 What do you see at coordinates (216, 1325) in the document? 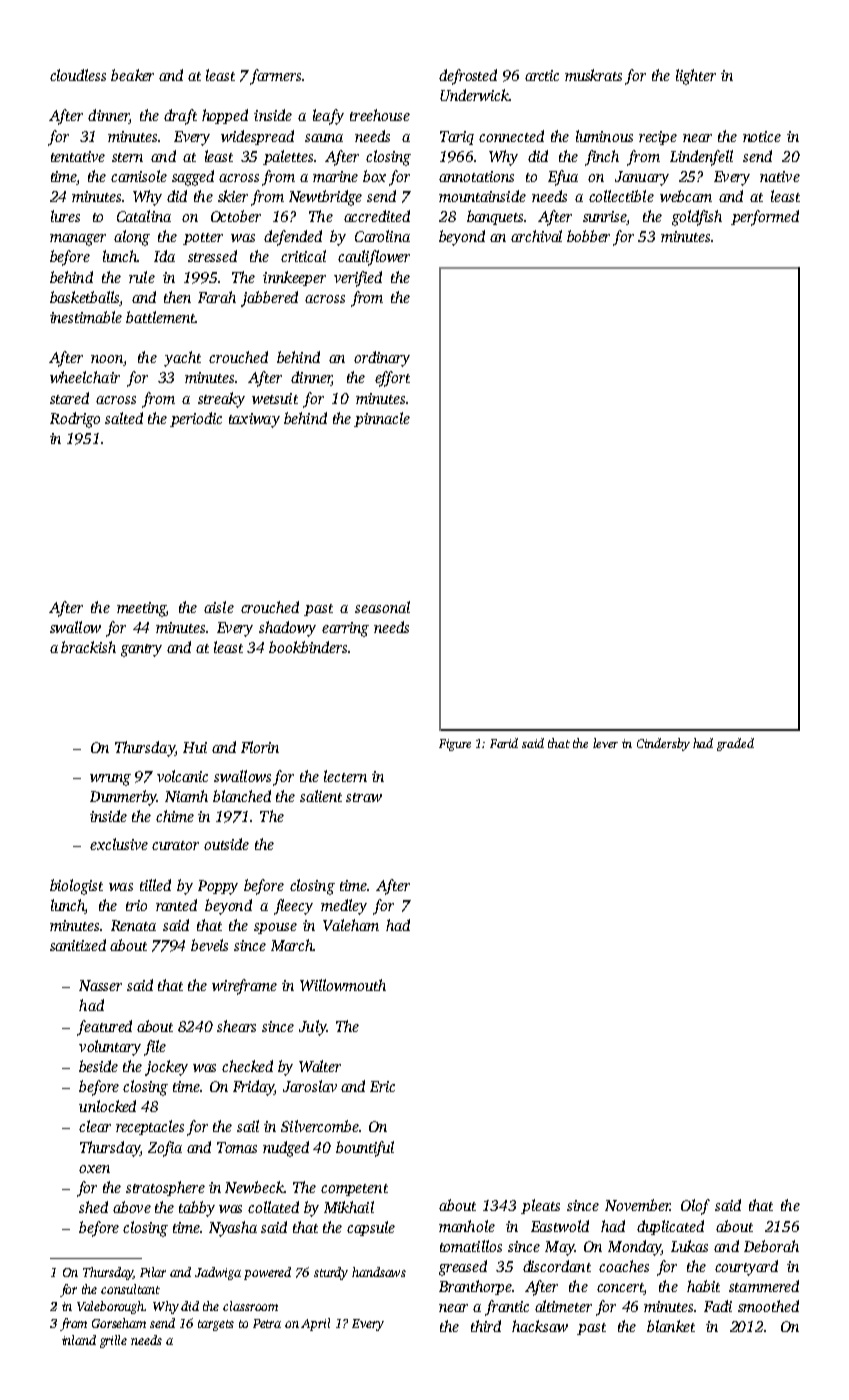
I see `targets` at bounding box center [216, 1325].
